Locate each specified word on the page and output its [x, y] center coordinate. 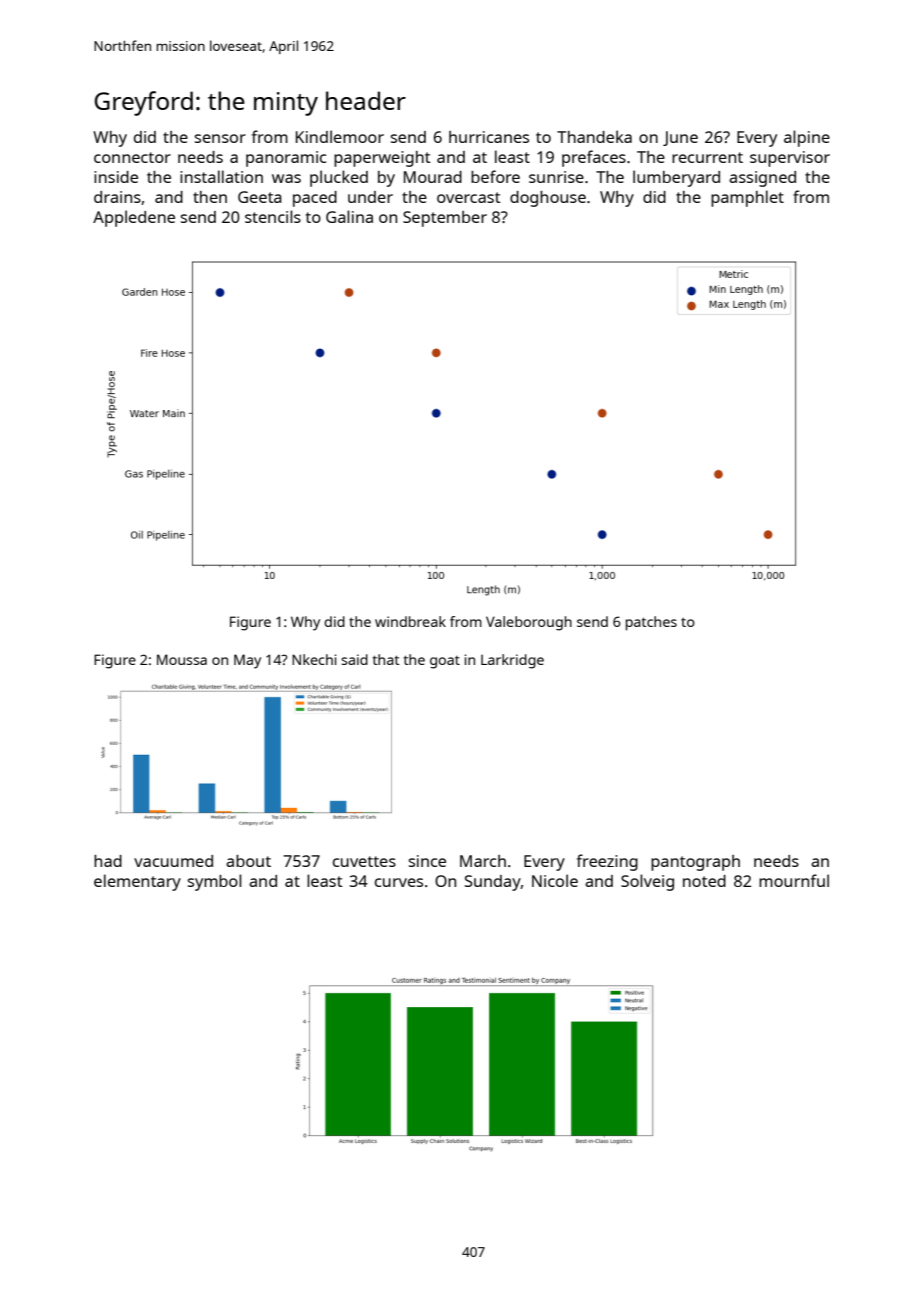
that [386, 659]
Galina [349, 216]
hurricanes [489, 137]
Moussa [182, 659]
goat [445, 662]
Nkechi [314, 659]
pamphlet [747, 198]
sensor [220, 138]
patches [651, 623]
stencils [273, 216]
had [108, 861]
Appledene [134, 218]
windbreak [410, 621]
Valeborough [529, 623]
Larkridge [512, 661]
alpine [807, 138]
